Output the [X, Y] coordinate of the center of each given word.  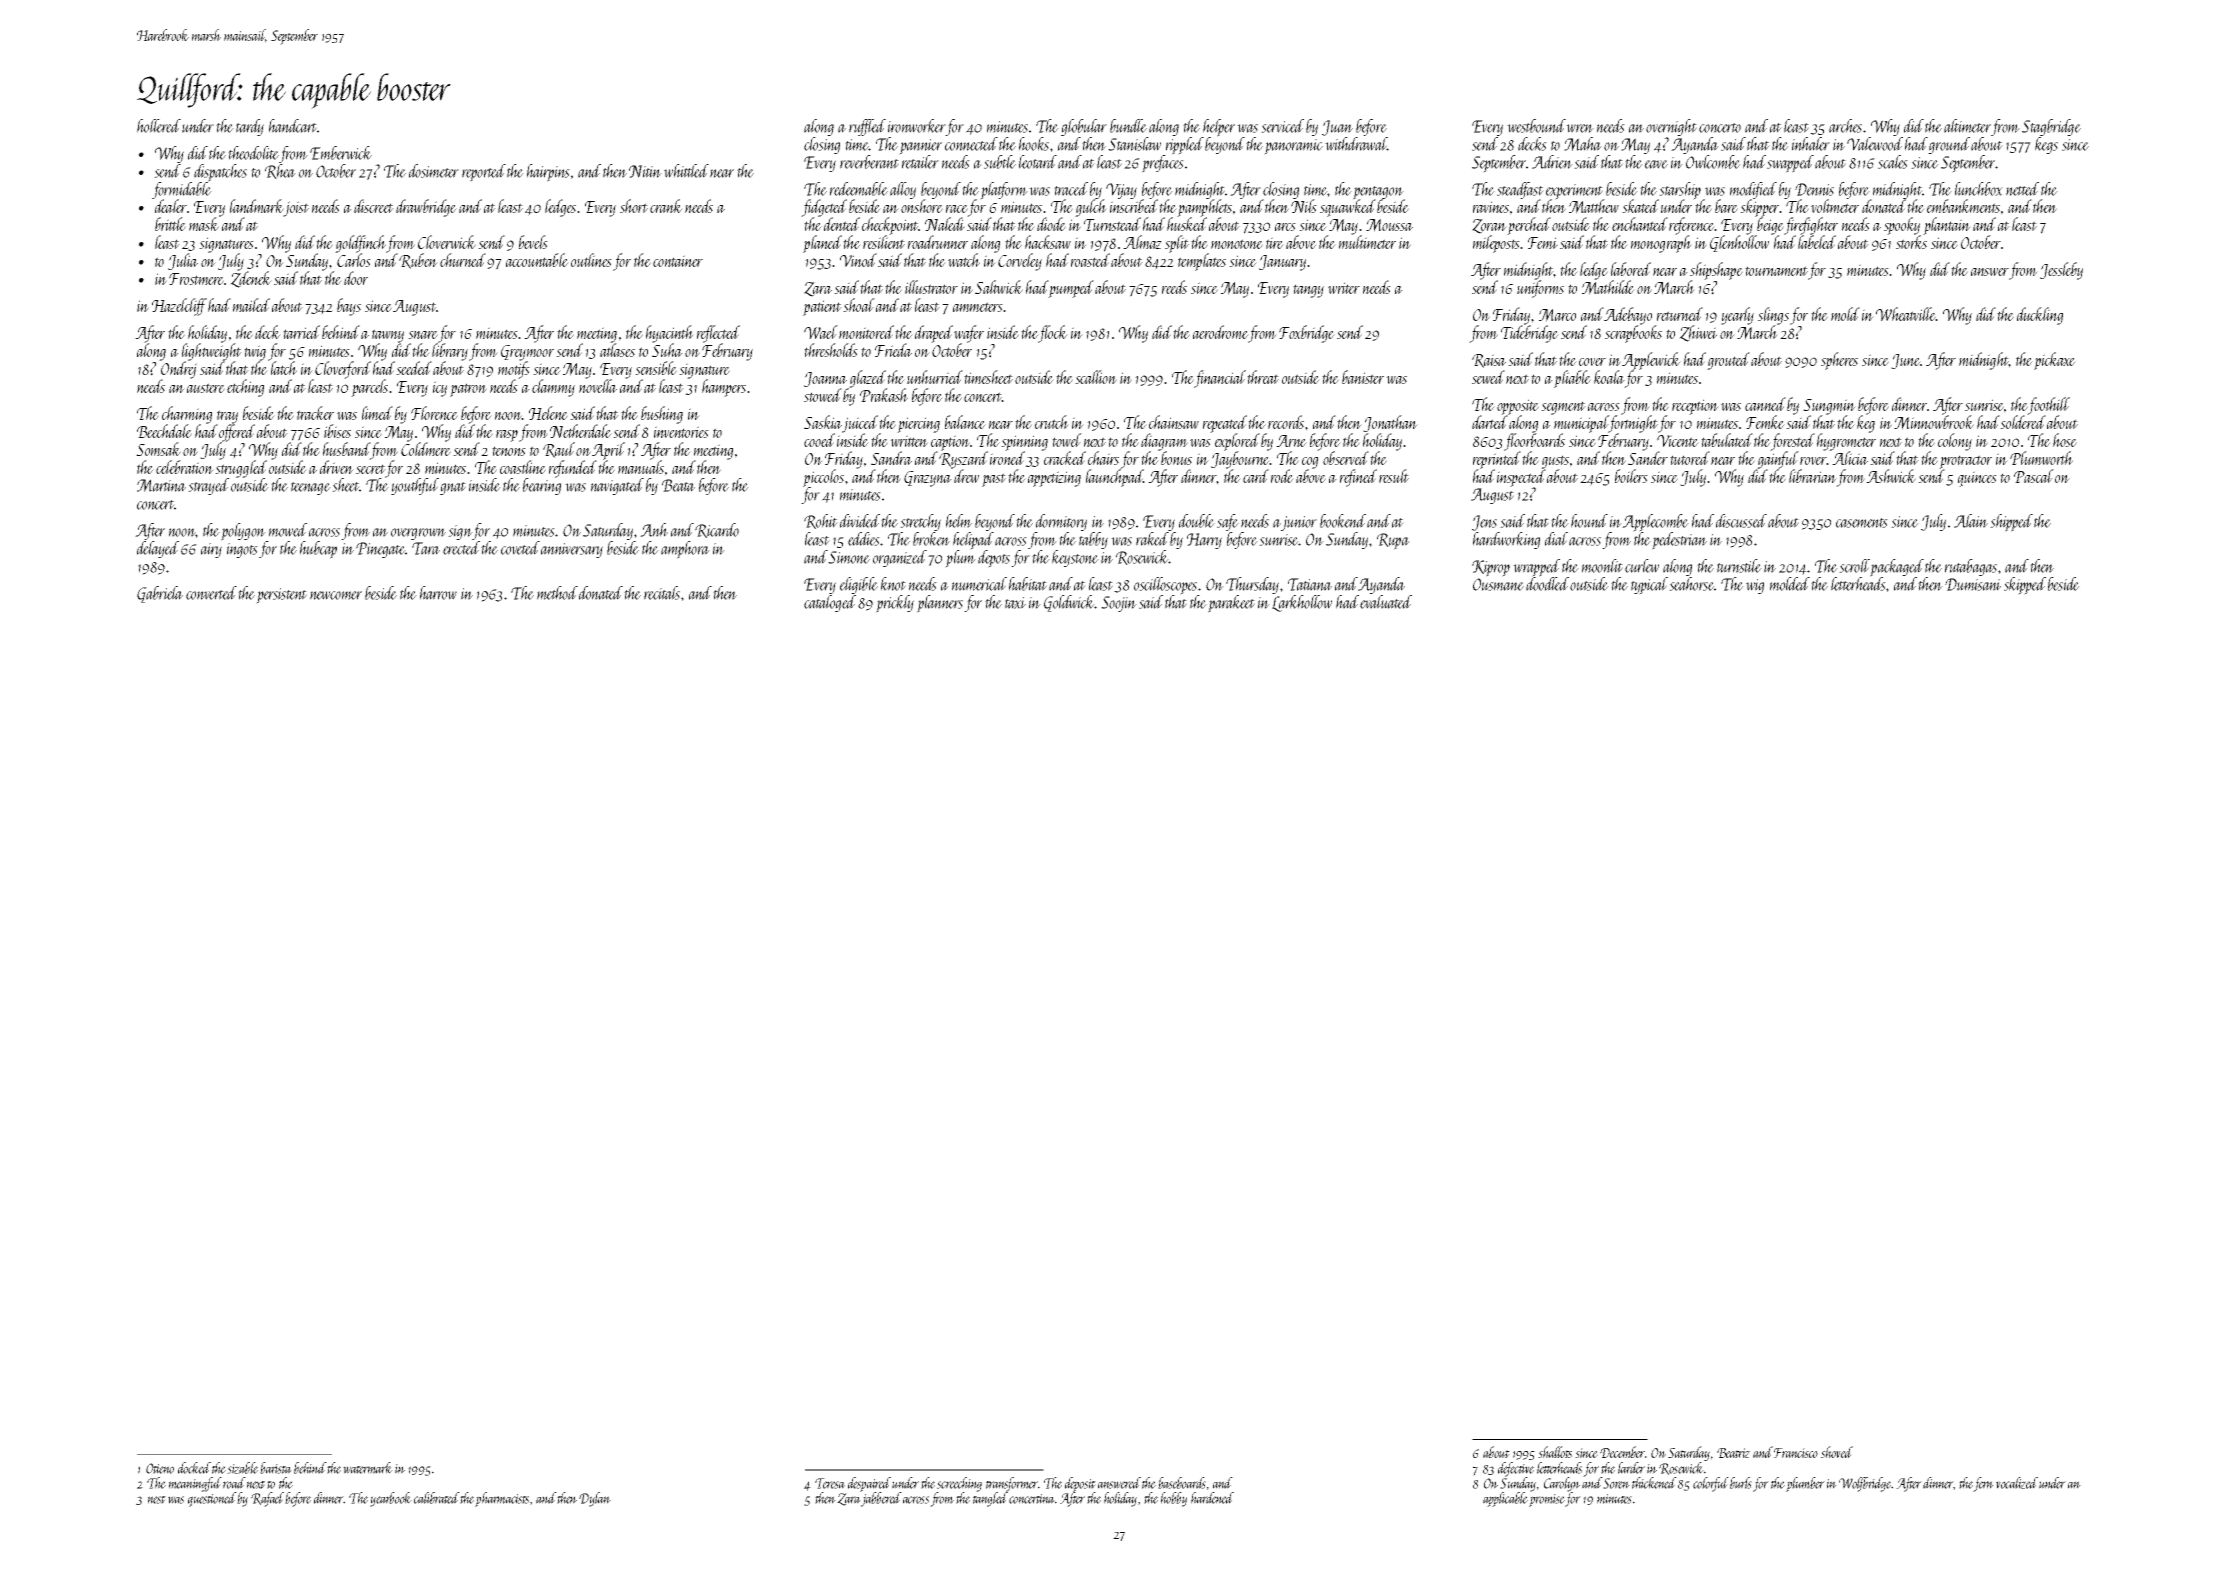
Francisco [1796, 1453]
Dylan [595, 1499]
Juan [1337, 128]
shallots [1555, 1452]
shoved [1837, 1452]
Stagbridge [2051, 127]
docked [194, 1468]
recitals [662, 593]
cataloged [830, 603]
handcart [293, 126]
